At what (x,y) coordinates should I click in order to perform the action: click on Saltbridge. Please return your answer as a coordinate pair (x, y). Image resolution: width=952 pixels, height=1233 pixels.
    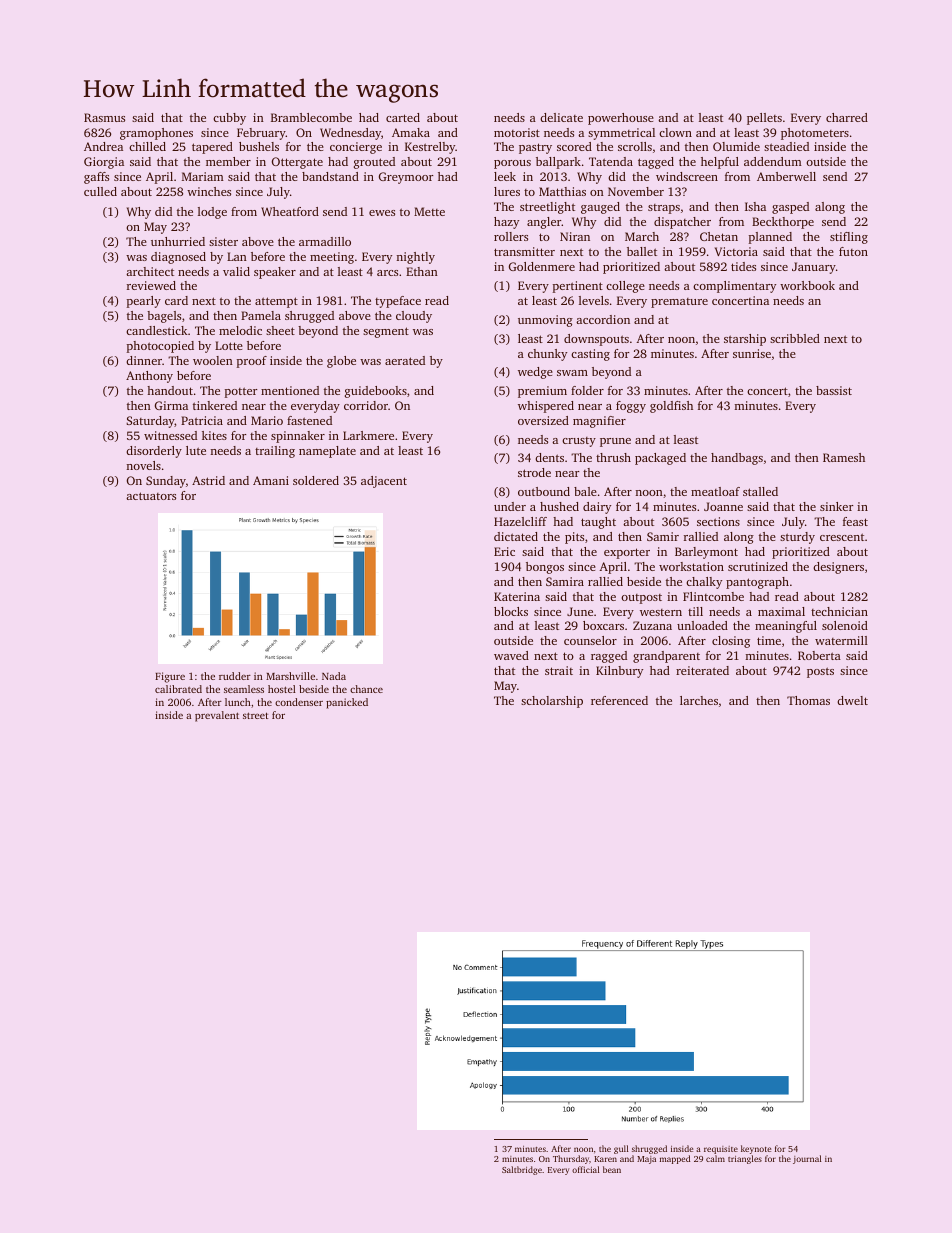
    Looking at the image, I should click on (522, 1170).
